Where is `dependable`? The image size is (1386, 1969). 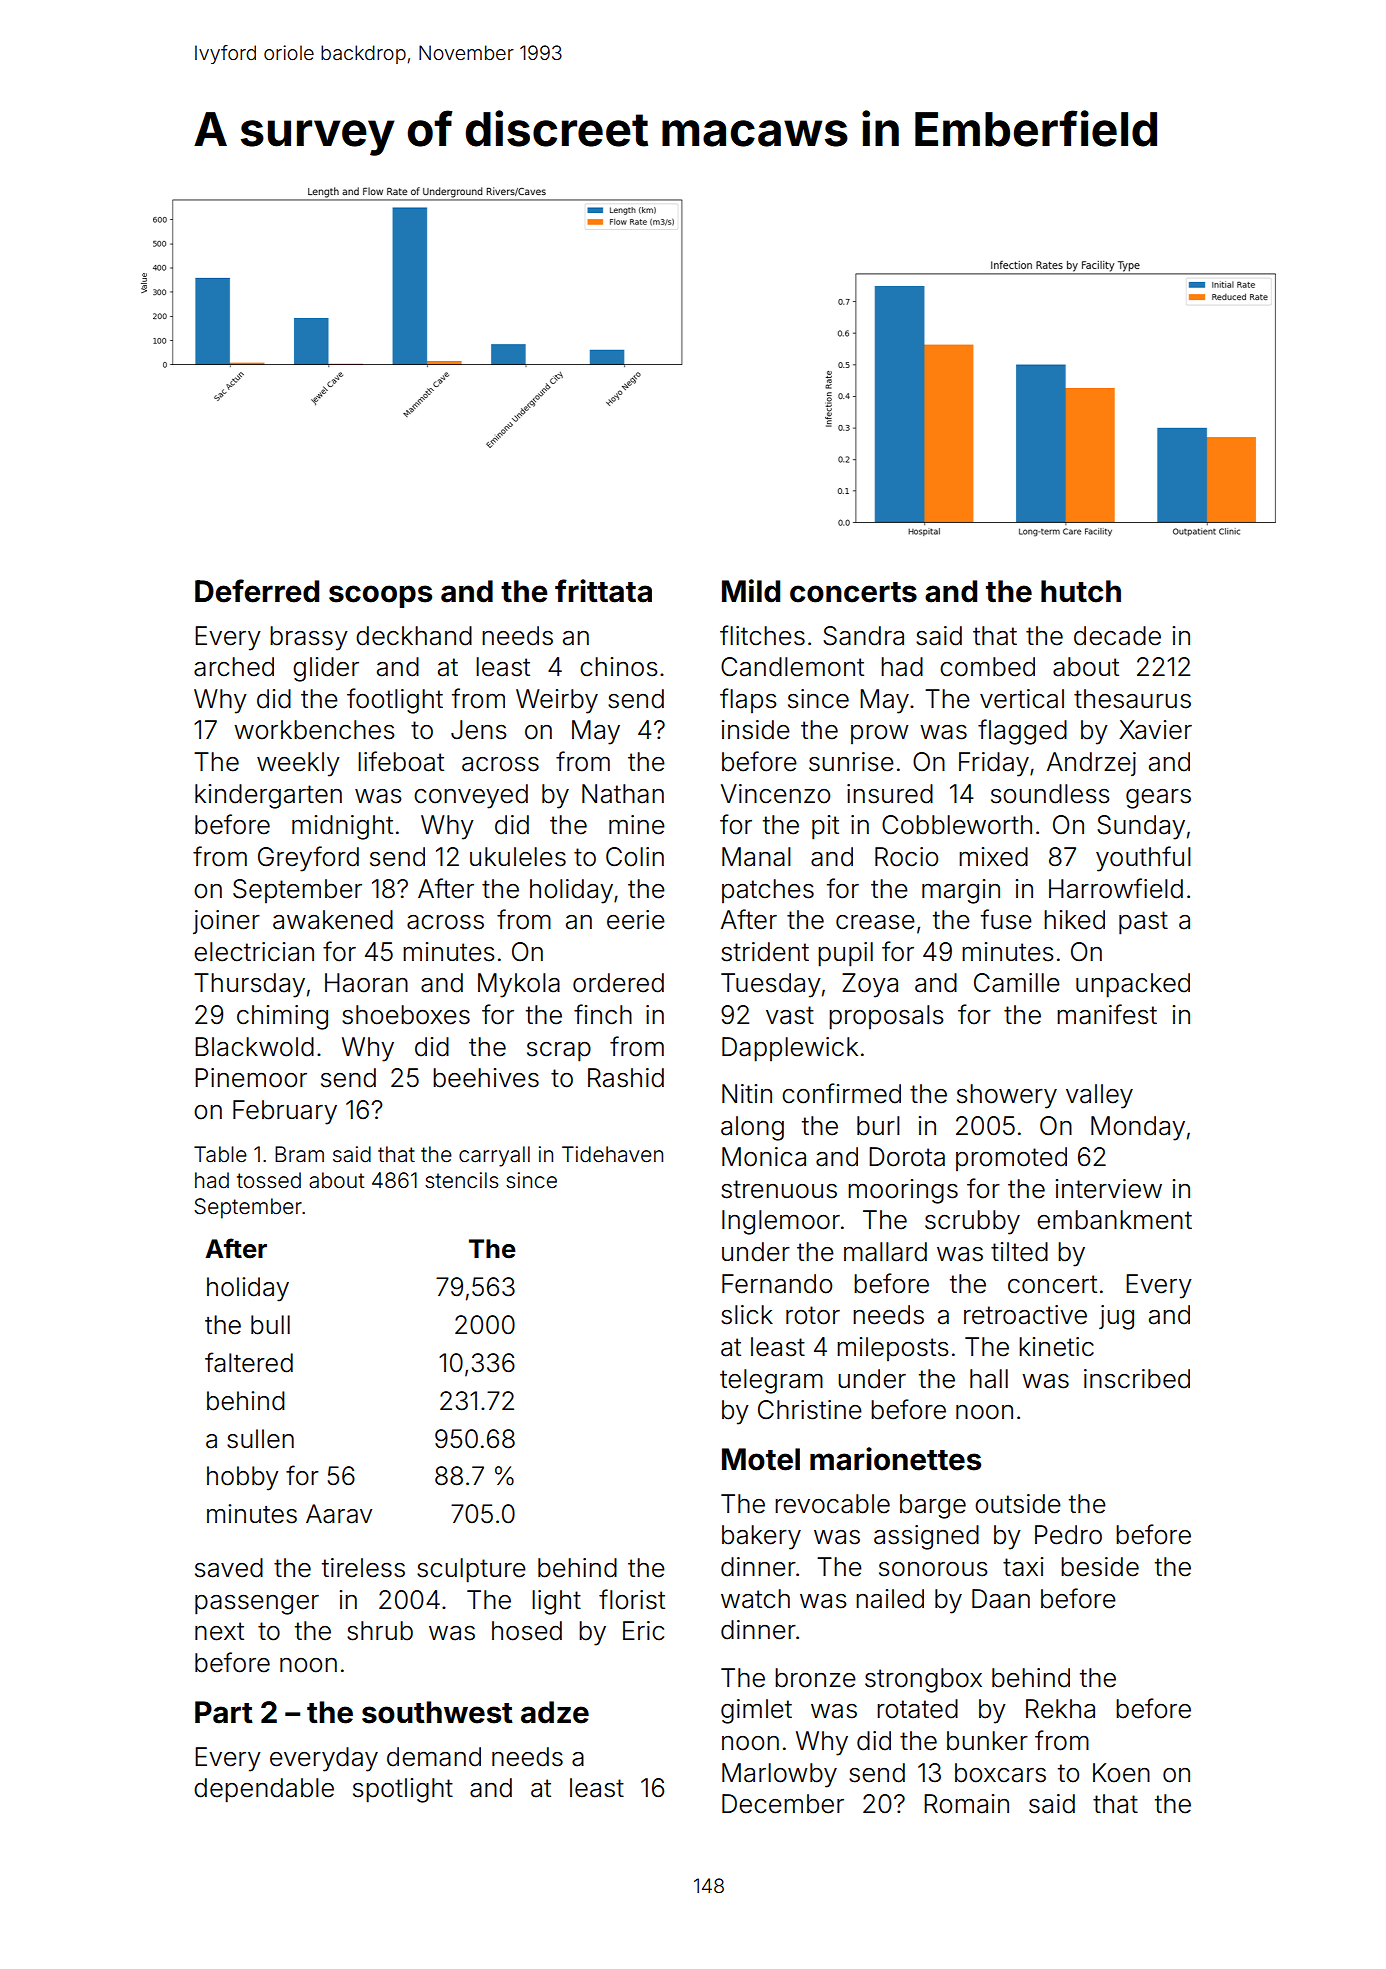 dependable is located at coordinates (264, 1790).
